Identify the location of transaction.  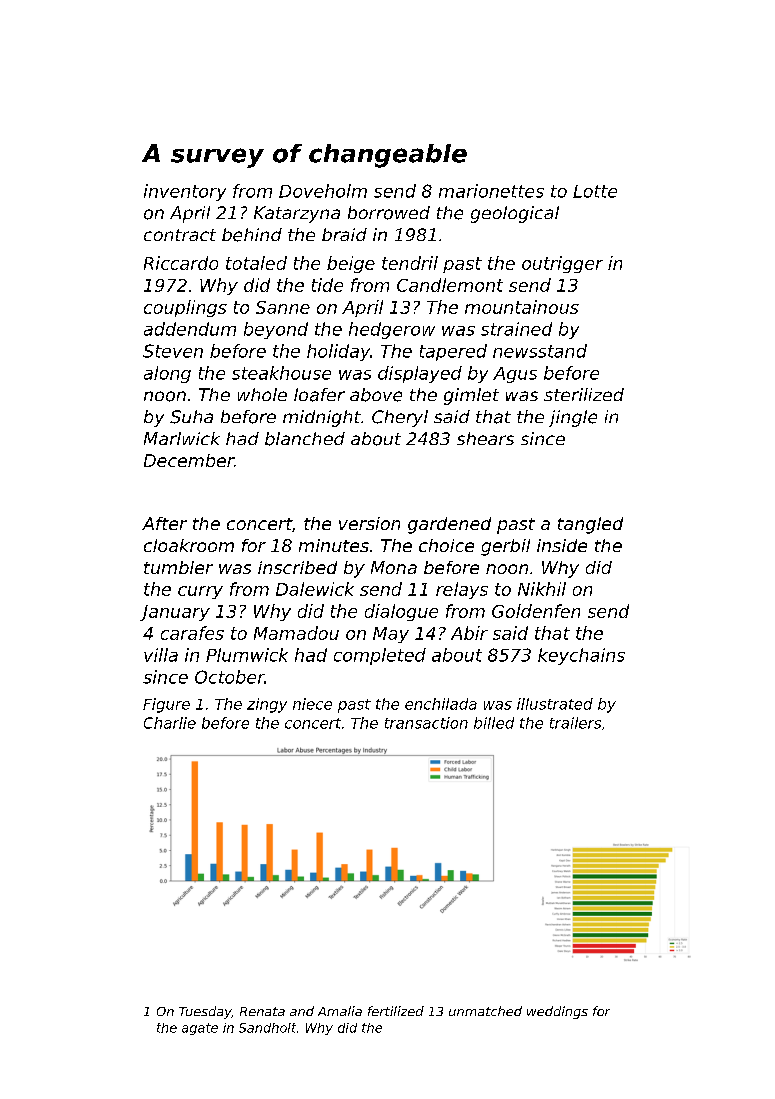
(426, 723).
